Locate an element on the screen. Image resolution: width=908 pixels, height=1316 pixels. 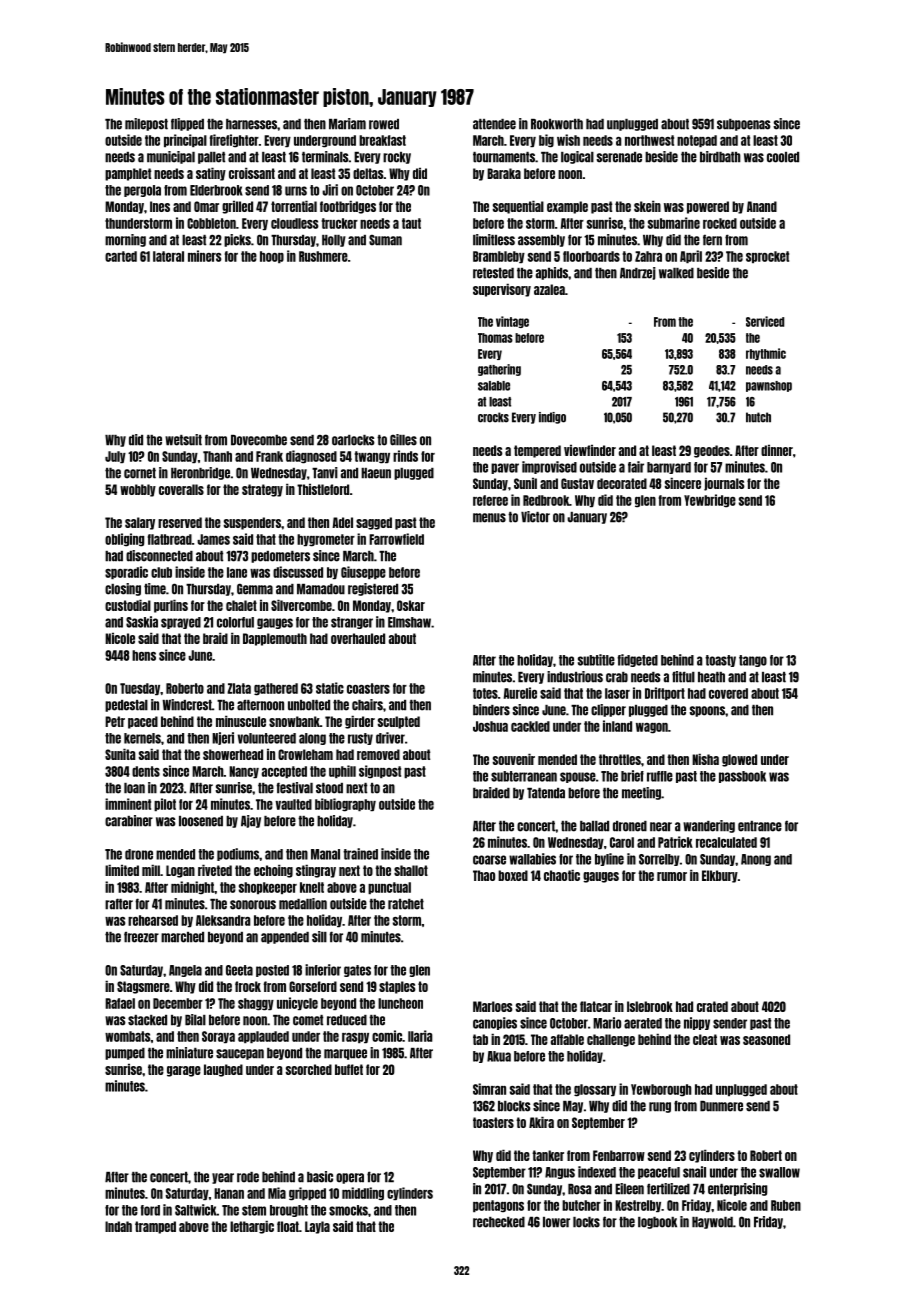
Haywold is located at coordinates (712, 1223).
